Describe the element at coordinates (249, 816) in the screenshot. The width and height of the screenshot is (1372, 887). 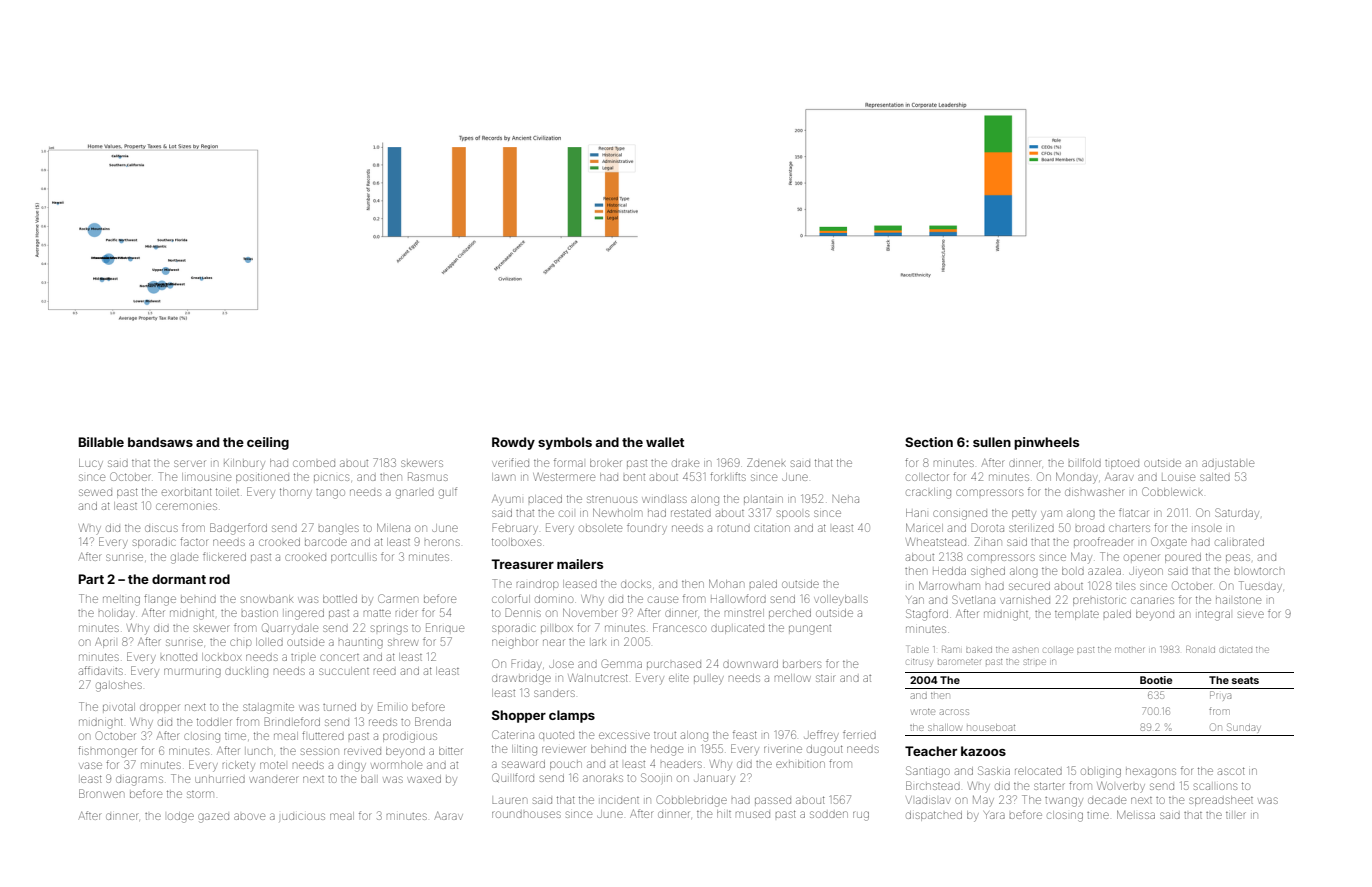
I see `above` at that location.
